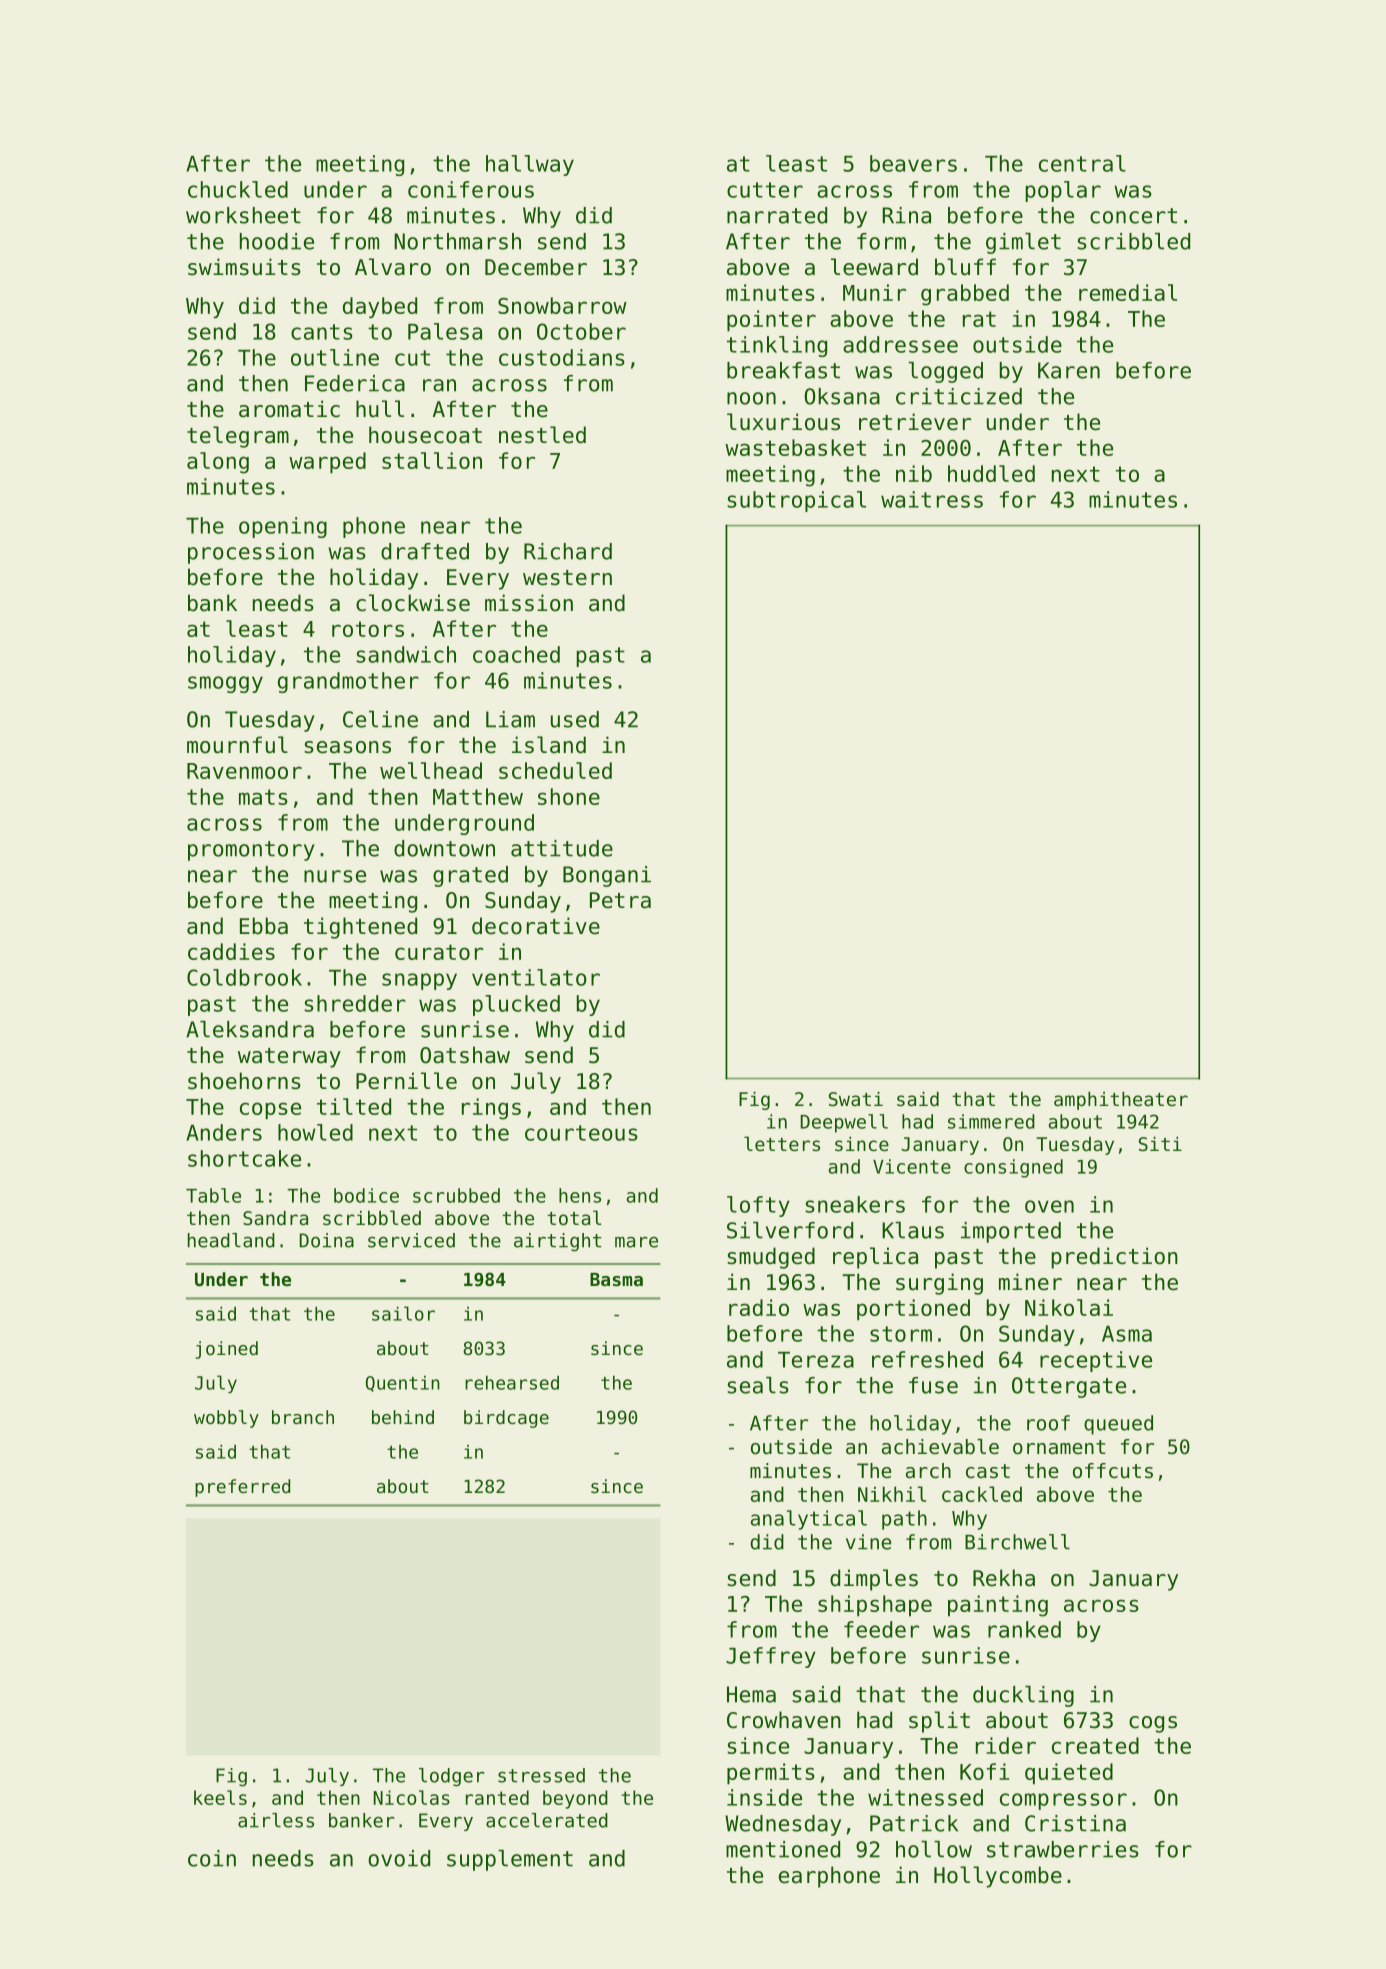 The image size is (1386, 1969). I want to click on aromatic, so click(289, 409).
